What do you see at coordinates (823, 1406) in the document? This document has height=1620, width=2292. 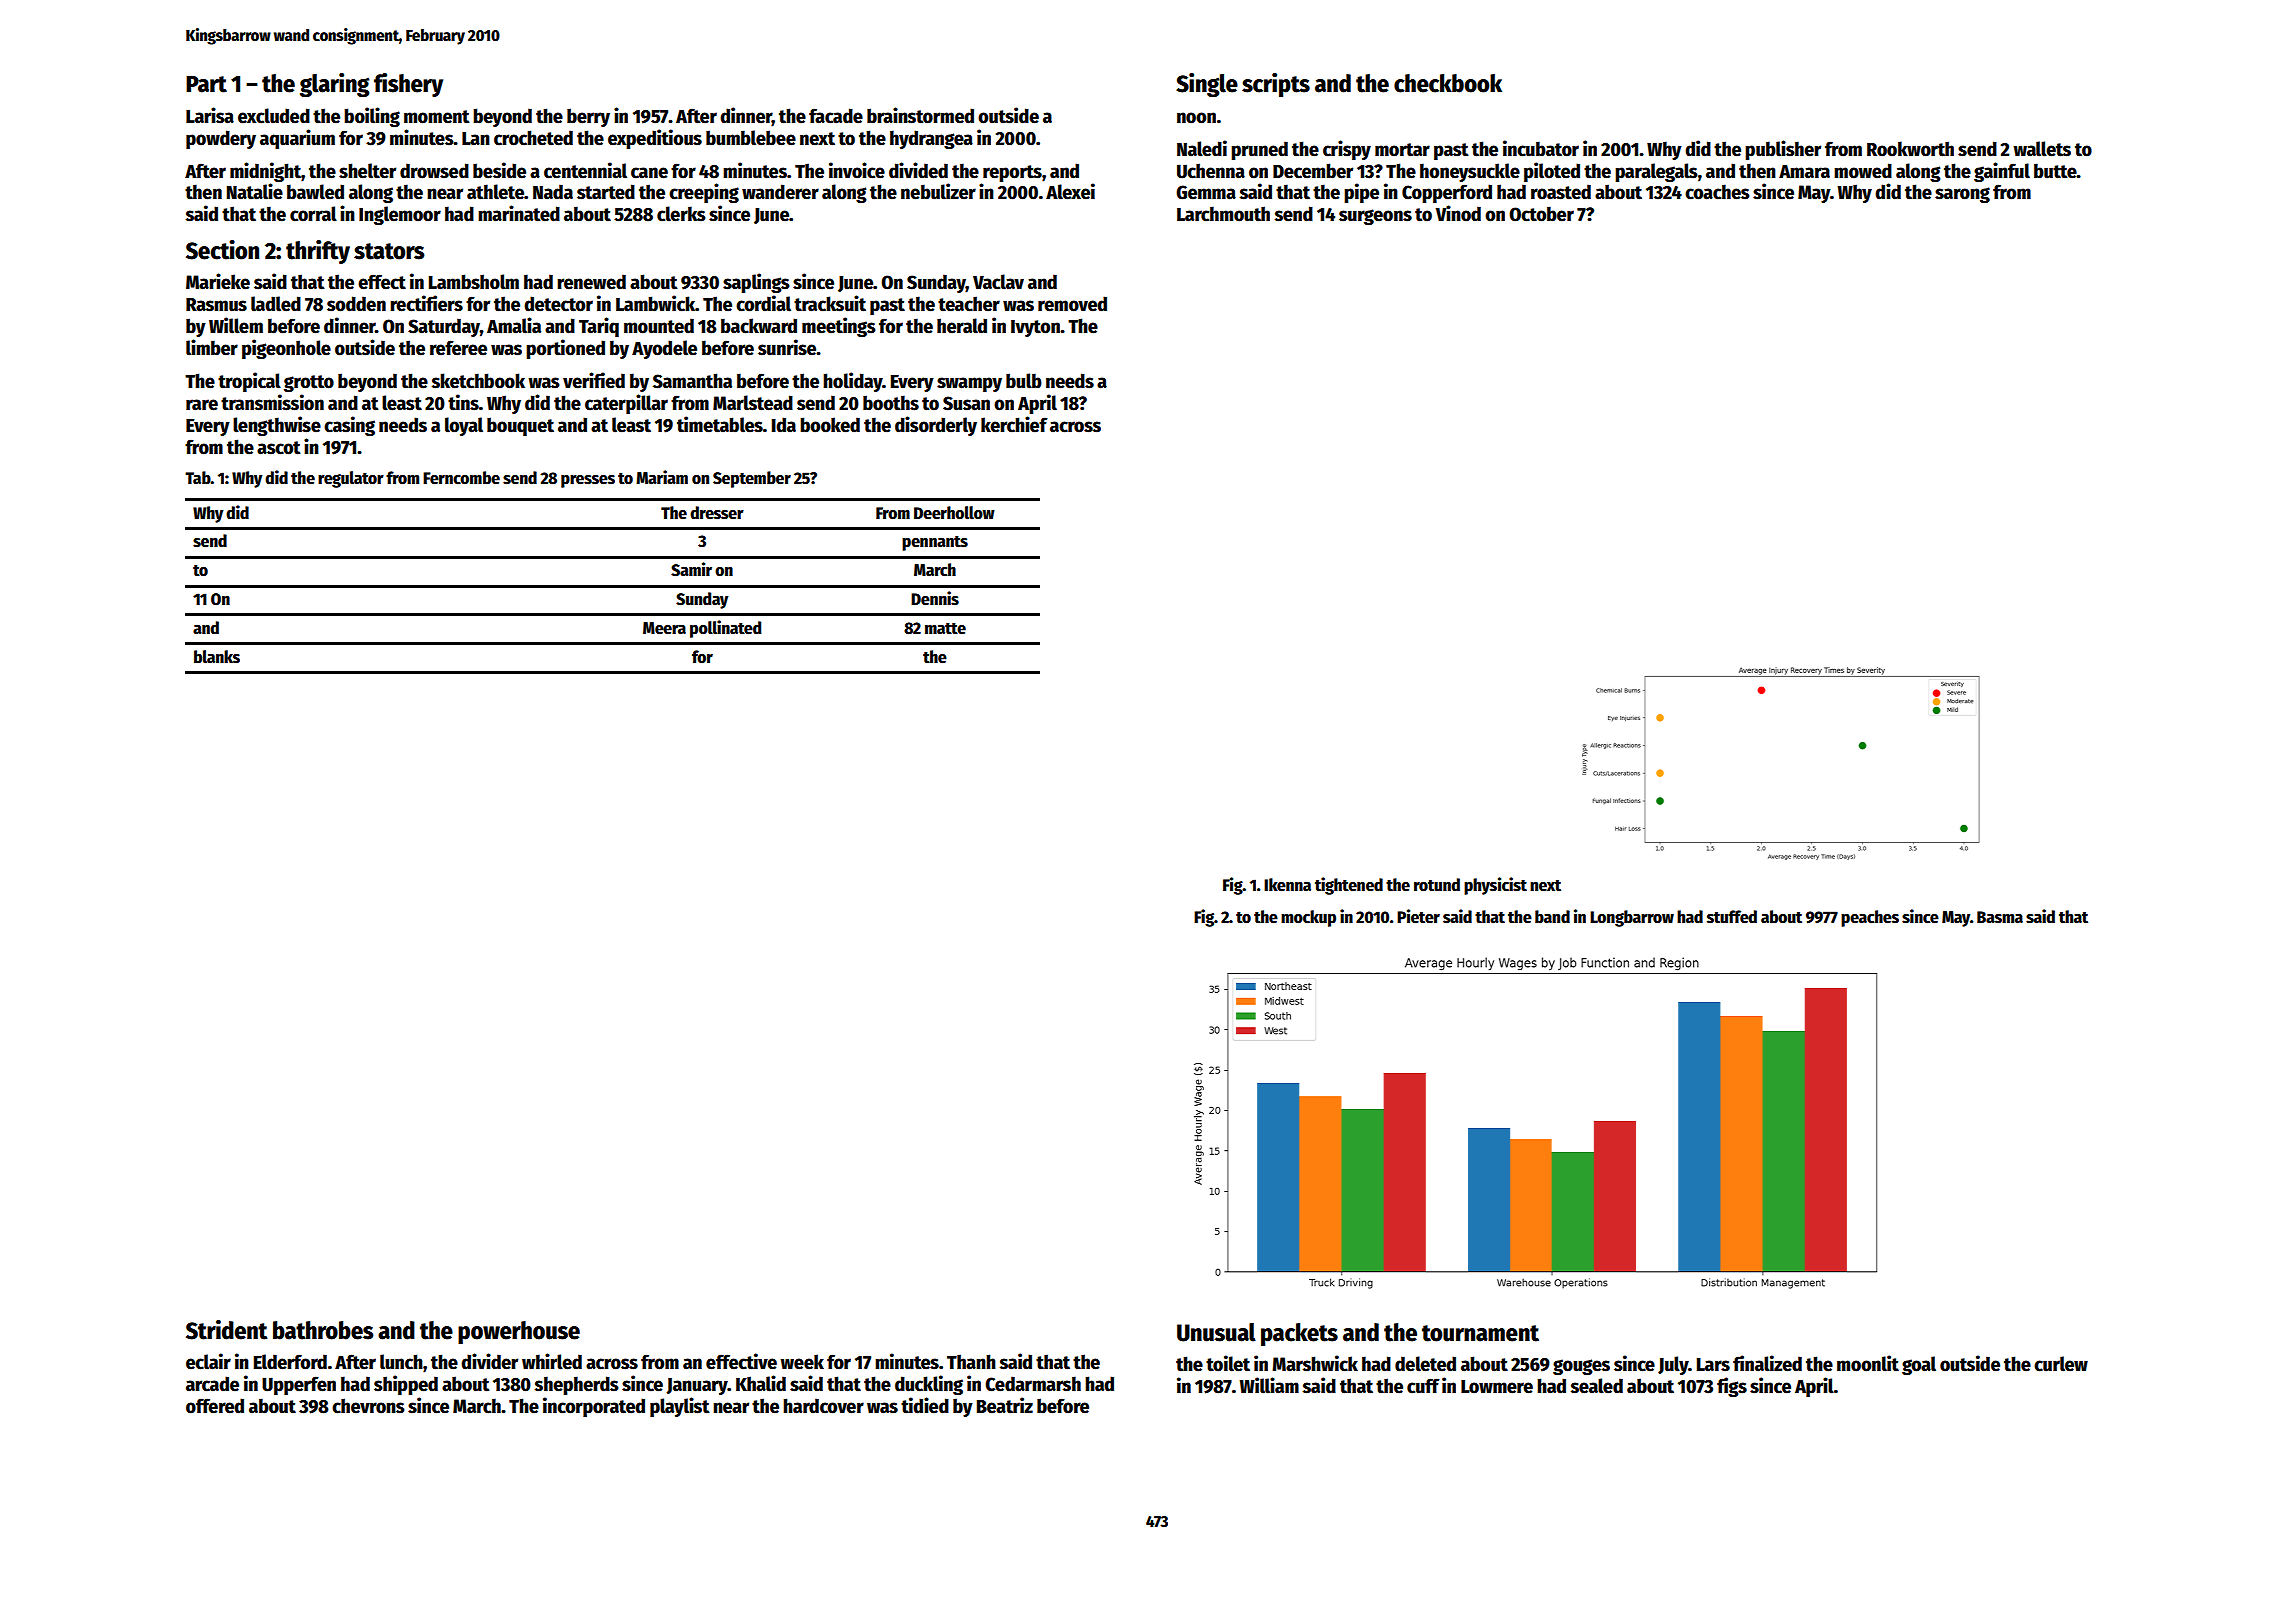 I see `hardcover` at bounding box center [823, 1406].
